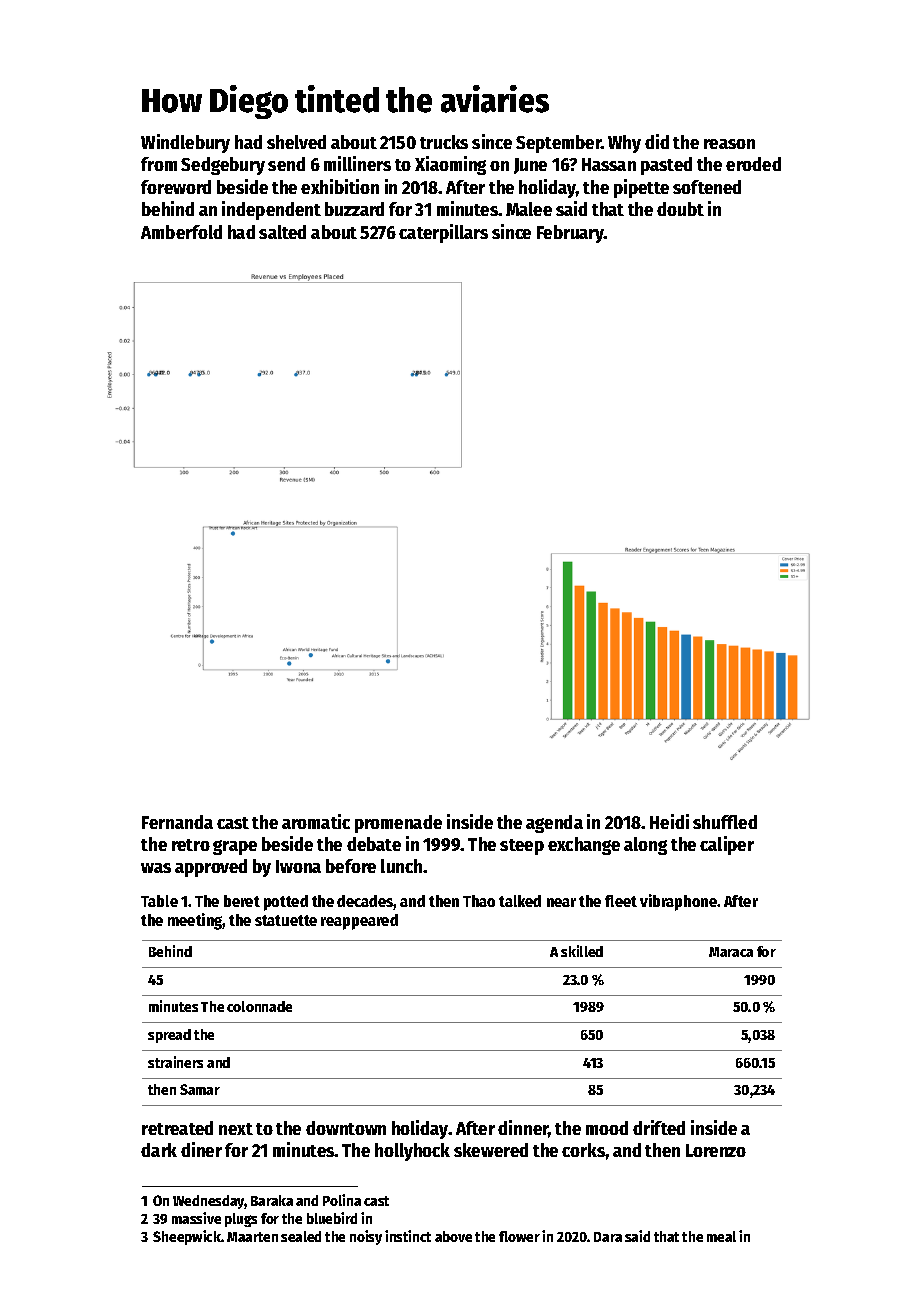 Image resolution: width=924 pixels, height=1314 pixels. Describe the element at coordinates (731, 952) in the screenshot. I see `Maraca` at that location.
